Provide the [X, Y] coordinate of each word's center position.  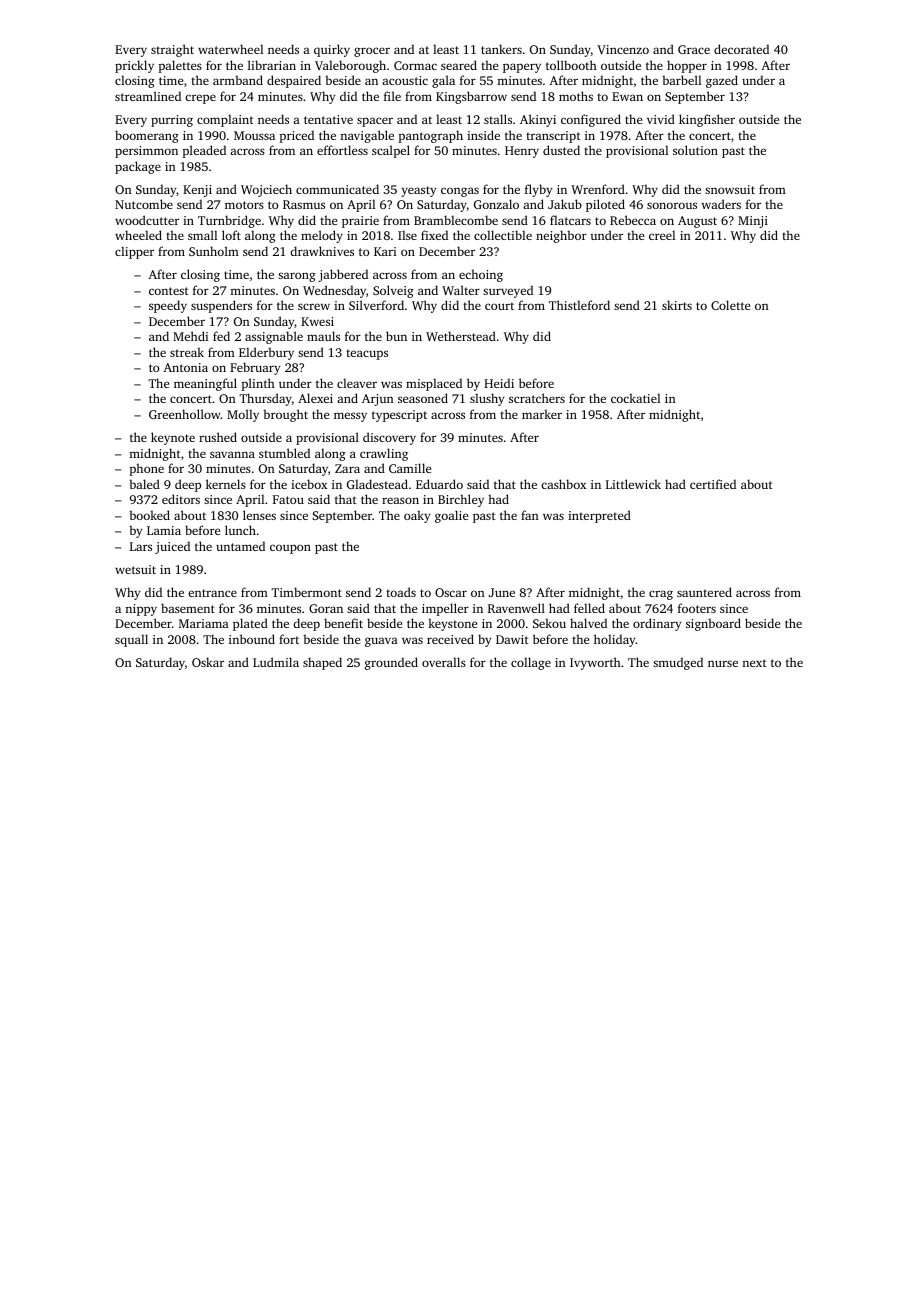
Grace [694, 49]
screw [314, 306]
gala [443, 81]
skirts [677, 305]
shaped [322, 663]
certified [713, 484]
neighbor [561, 236]
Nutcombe [144, 204]
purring [172, 121]
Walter [461, 290]
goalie [451, 516]
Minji [753, 222]
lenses [259, 515]
